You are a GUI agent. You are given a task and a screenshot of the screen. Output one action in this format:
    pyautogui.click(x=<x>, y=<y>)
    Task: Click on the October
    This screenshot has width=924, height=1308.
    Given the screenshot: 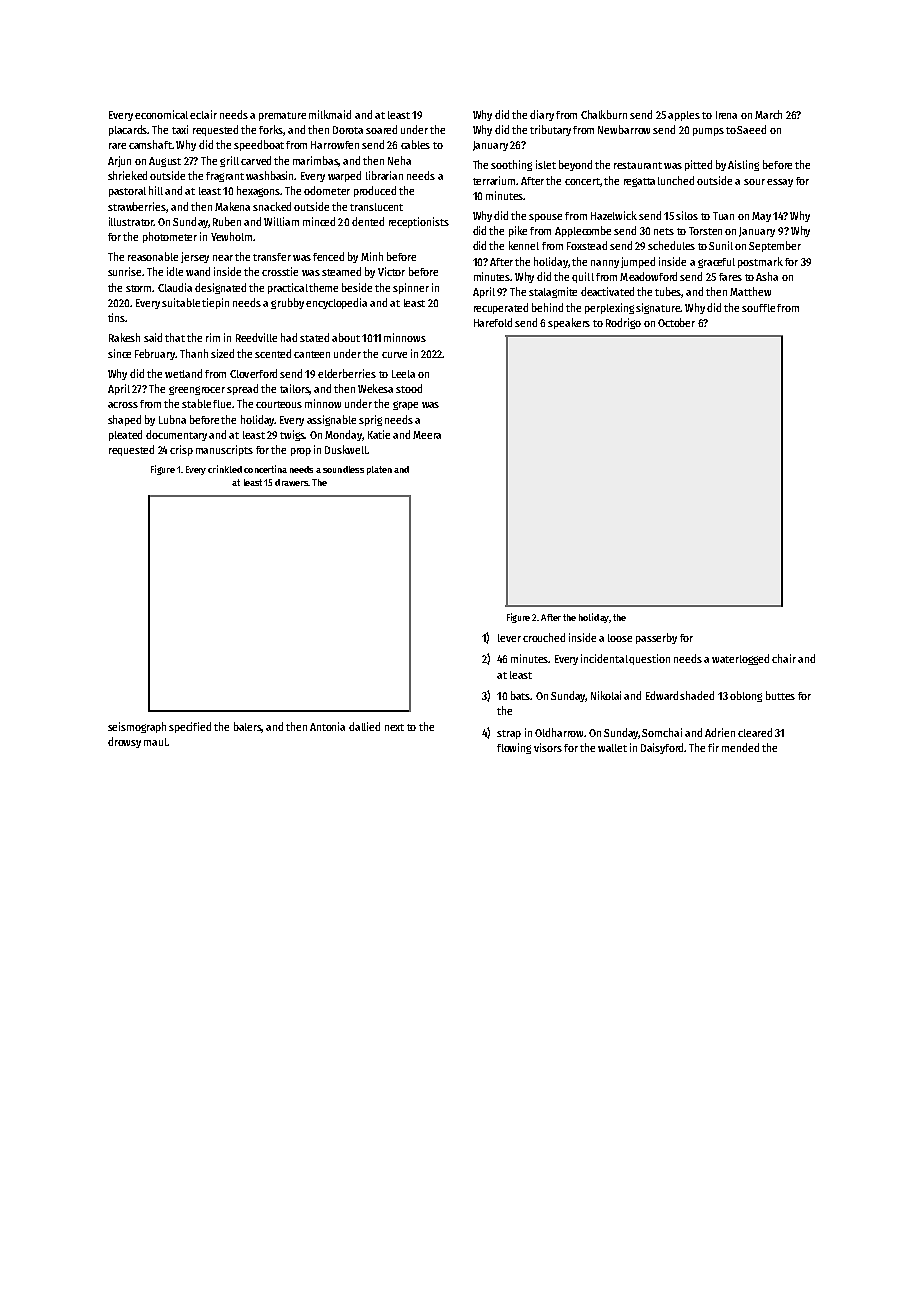 What is the action you would take?
    pyautogui.click(x=676, y=322)
